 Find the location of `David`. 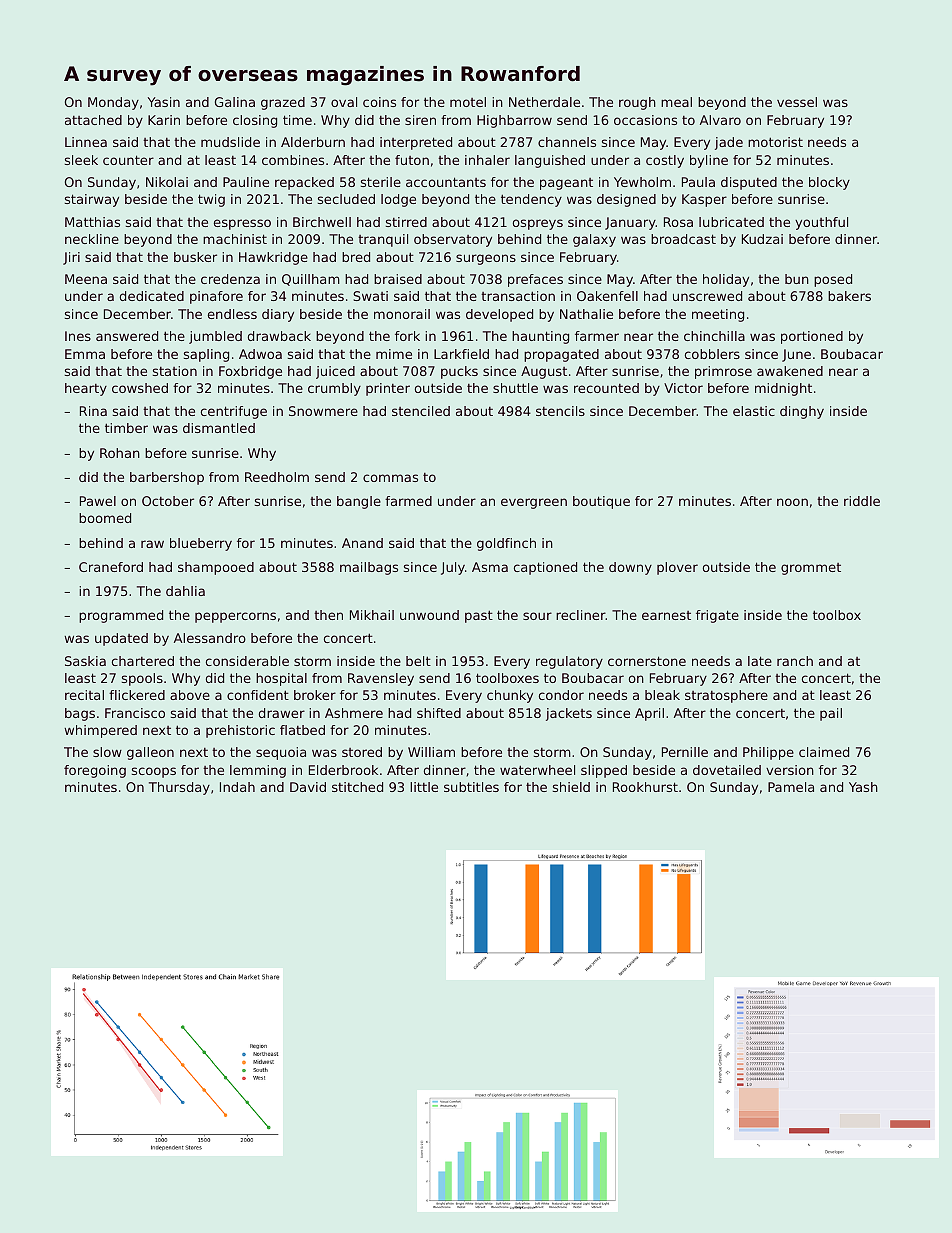

David is located at coordinates (308, 787).
